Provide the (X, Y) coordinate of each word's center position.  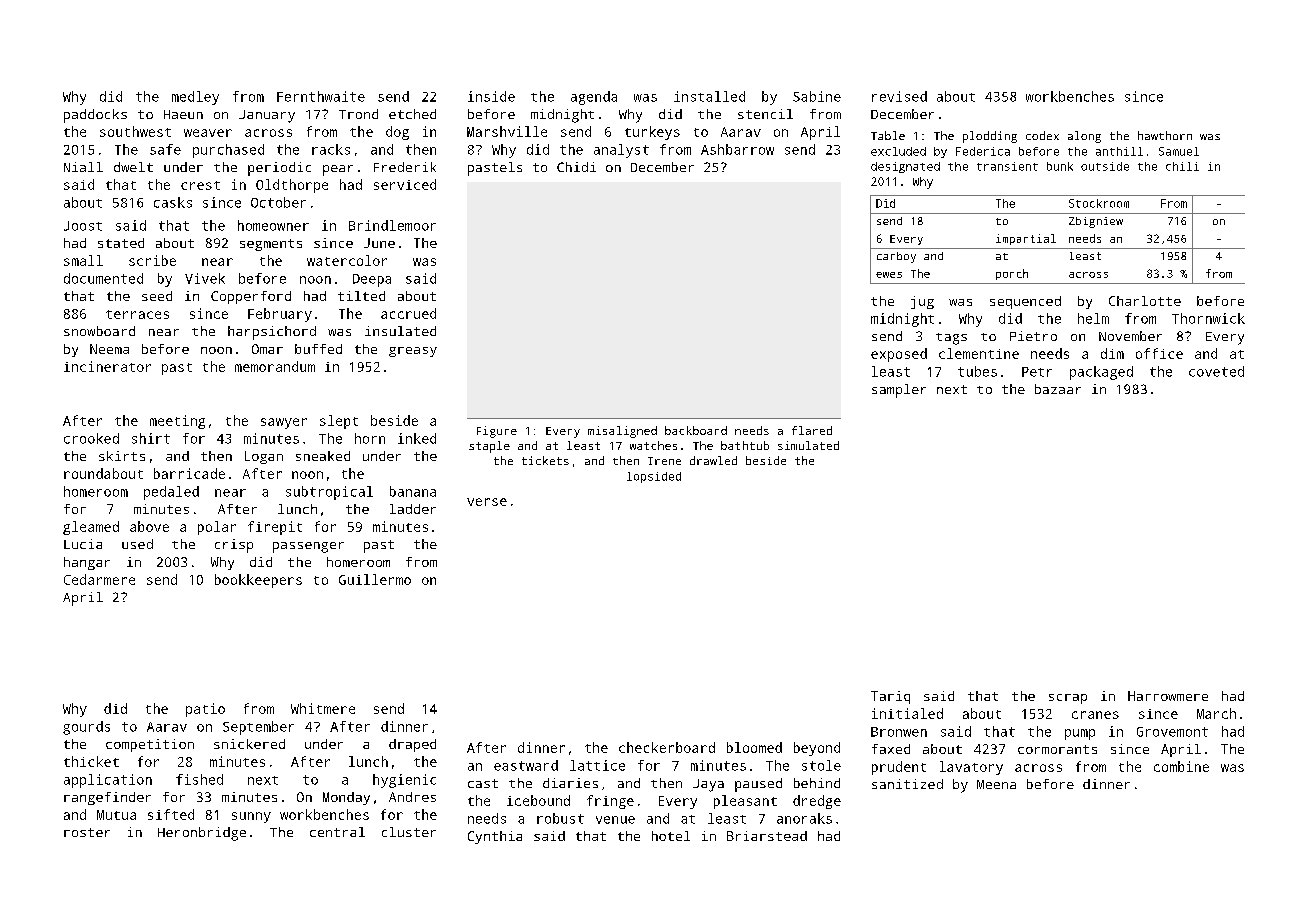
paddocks (95, 116)
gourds (86, 728)
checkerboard (667, 747)
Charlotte (1145, 301)
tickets (545, 460)
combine (1181, 766)
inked (417, 438)
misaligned (622, 432)
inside (491, 96)
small (83, 260)
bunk (1060, 166)
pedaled (171, 493)
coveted (1216, 371)
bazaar (1058, 389)
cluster (409, 832)
